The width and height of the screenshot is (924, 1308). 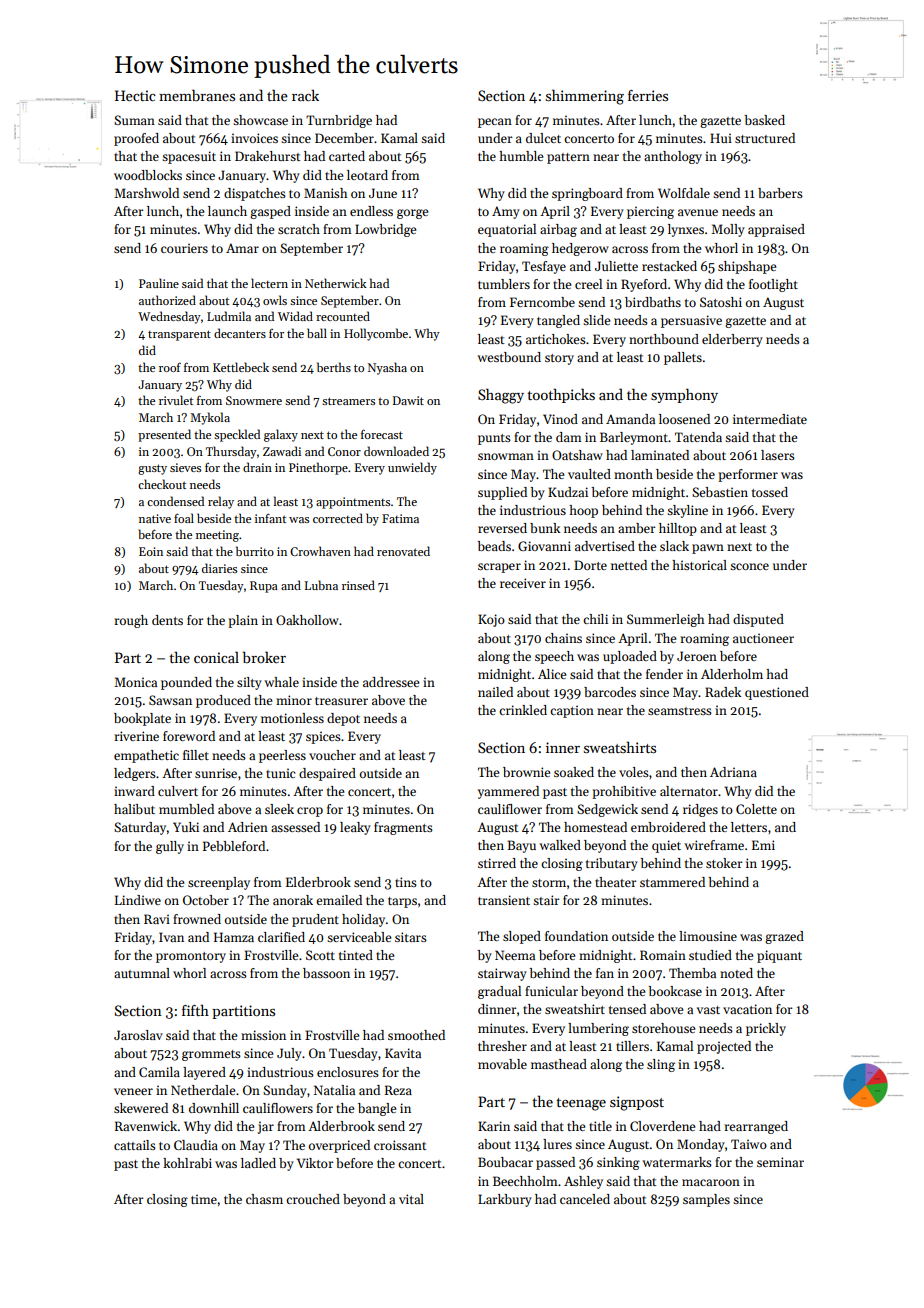 I want to click on Cloverdene, so click(x=662, y=1126).
